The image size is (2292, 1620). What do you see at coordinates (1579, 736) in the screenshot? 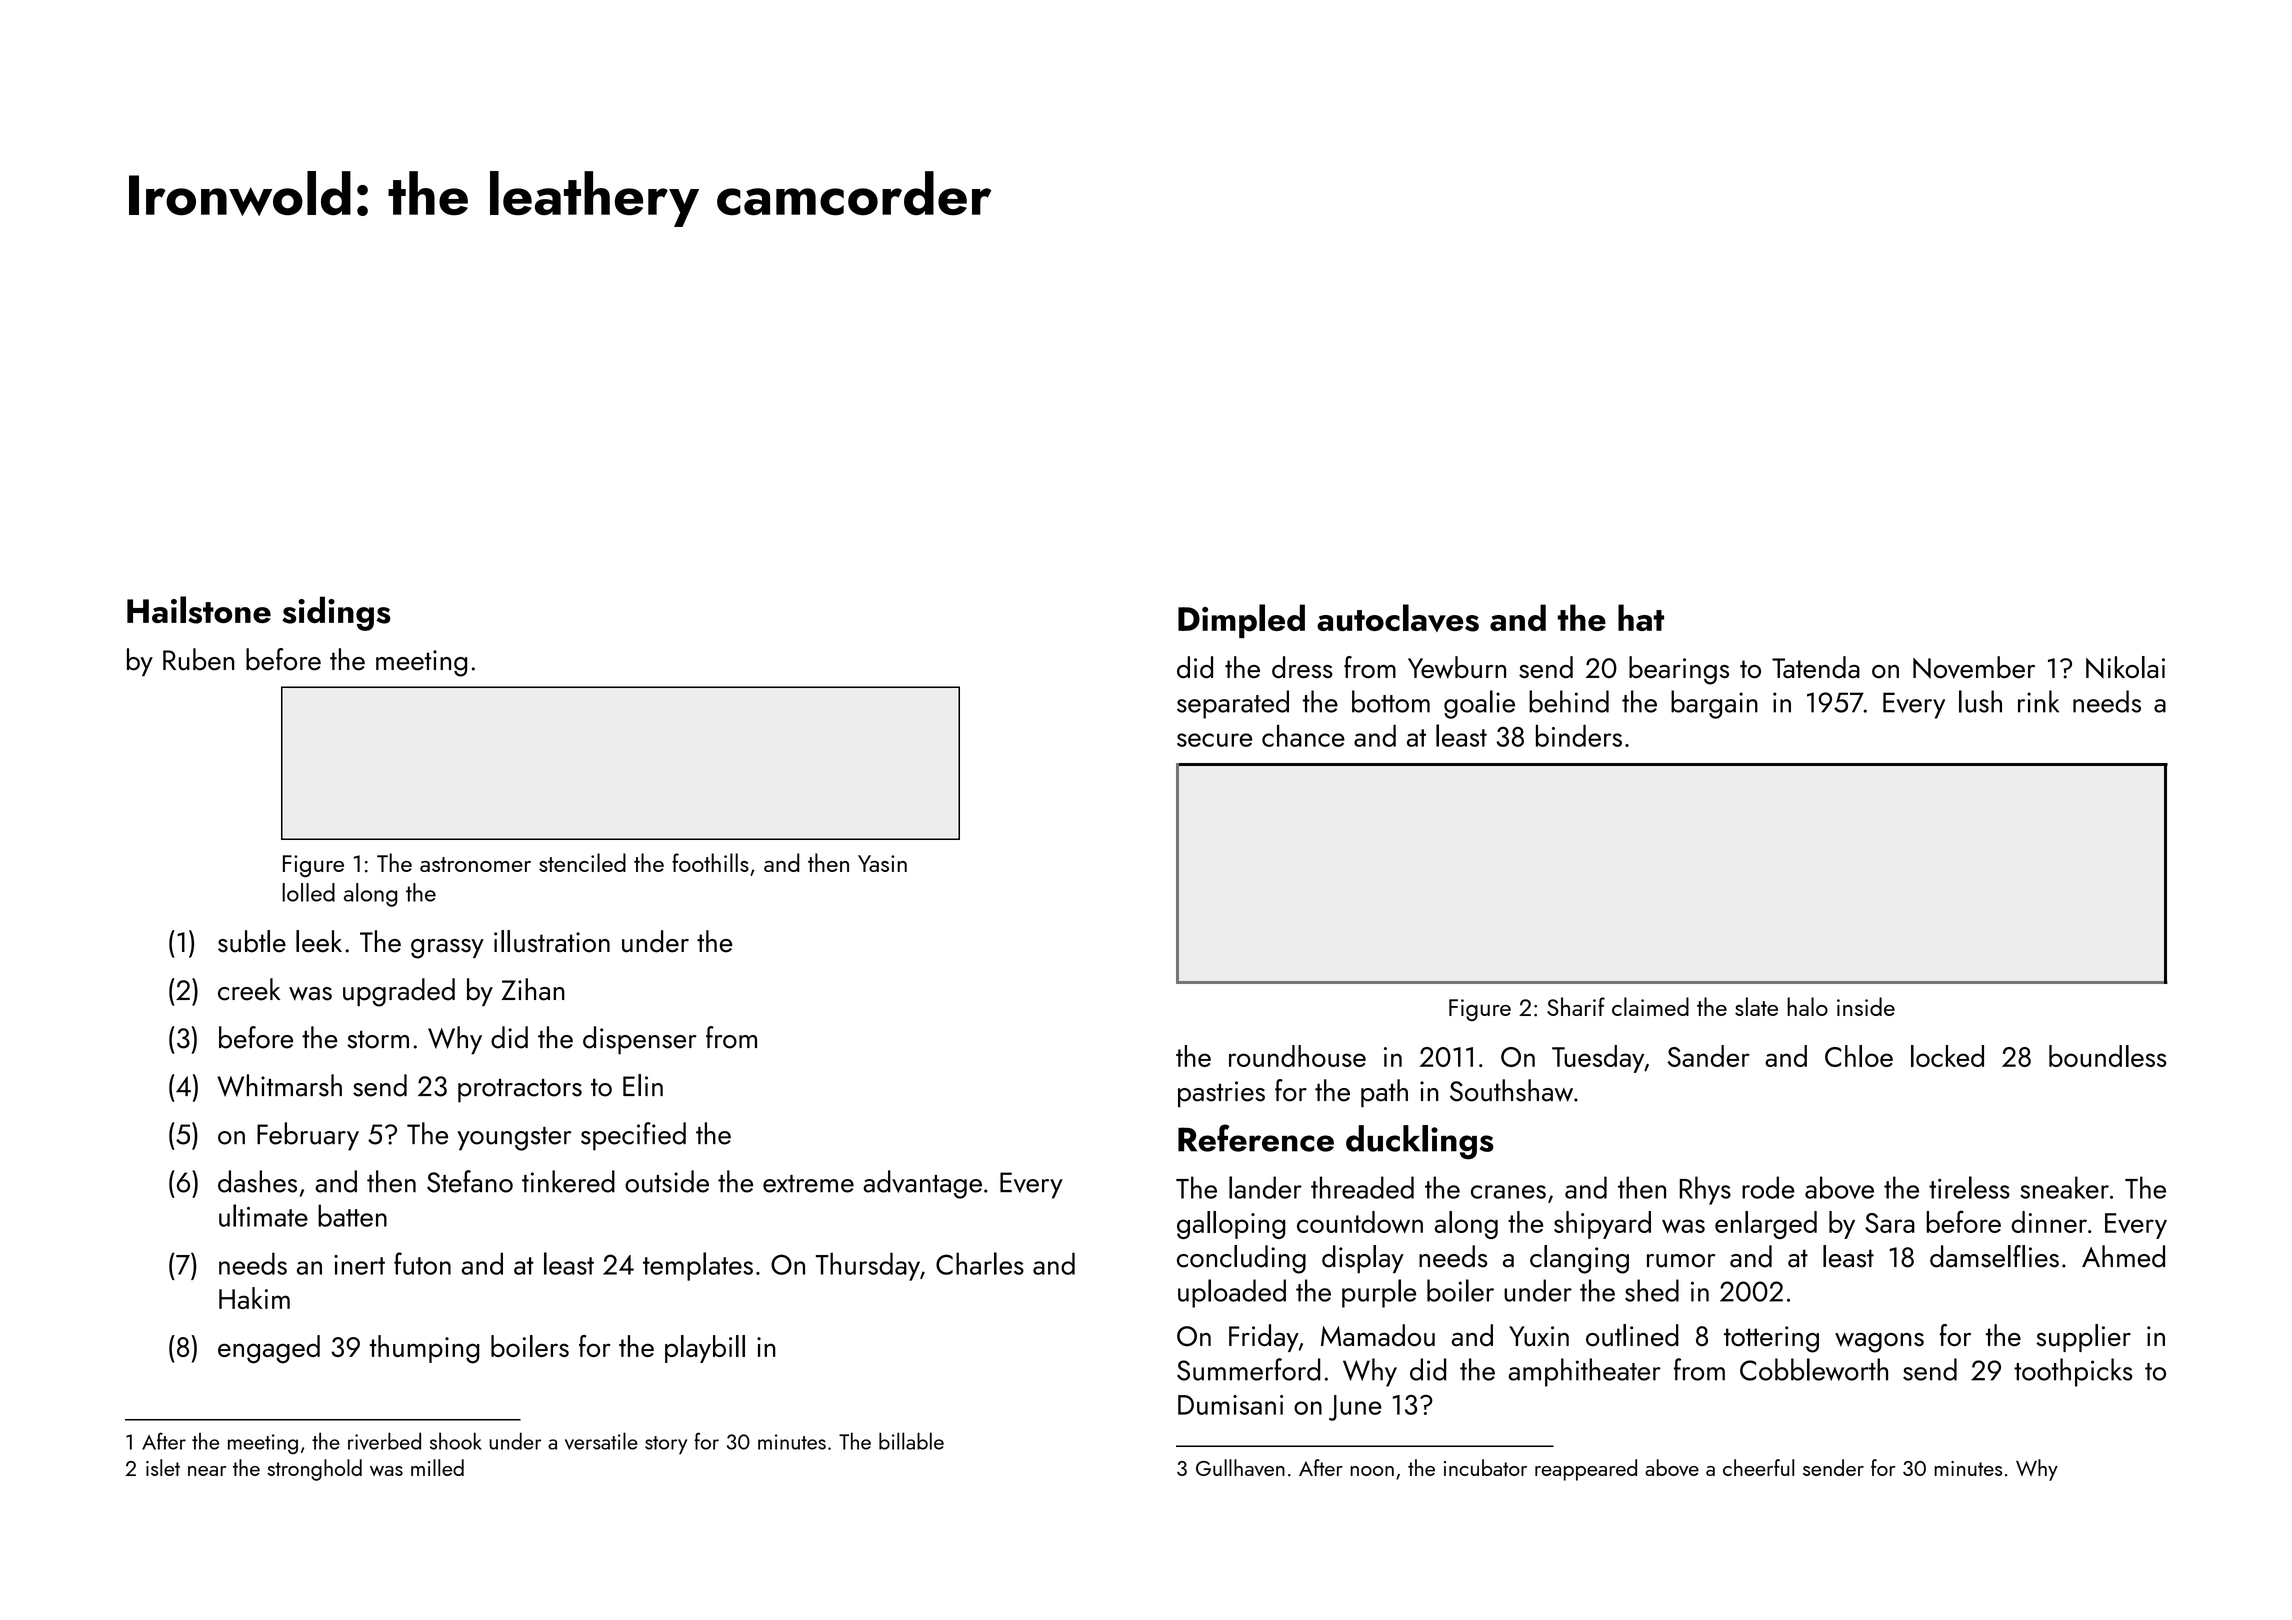
I see `binders` at bounding box center [1579, 736].
